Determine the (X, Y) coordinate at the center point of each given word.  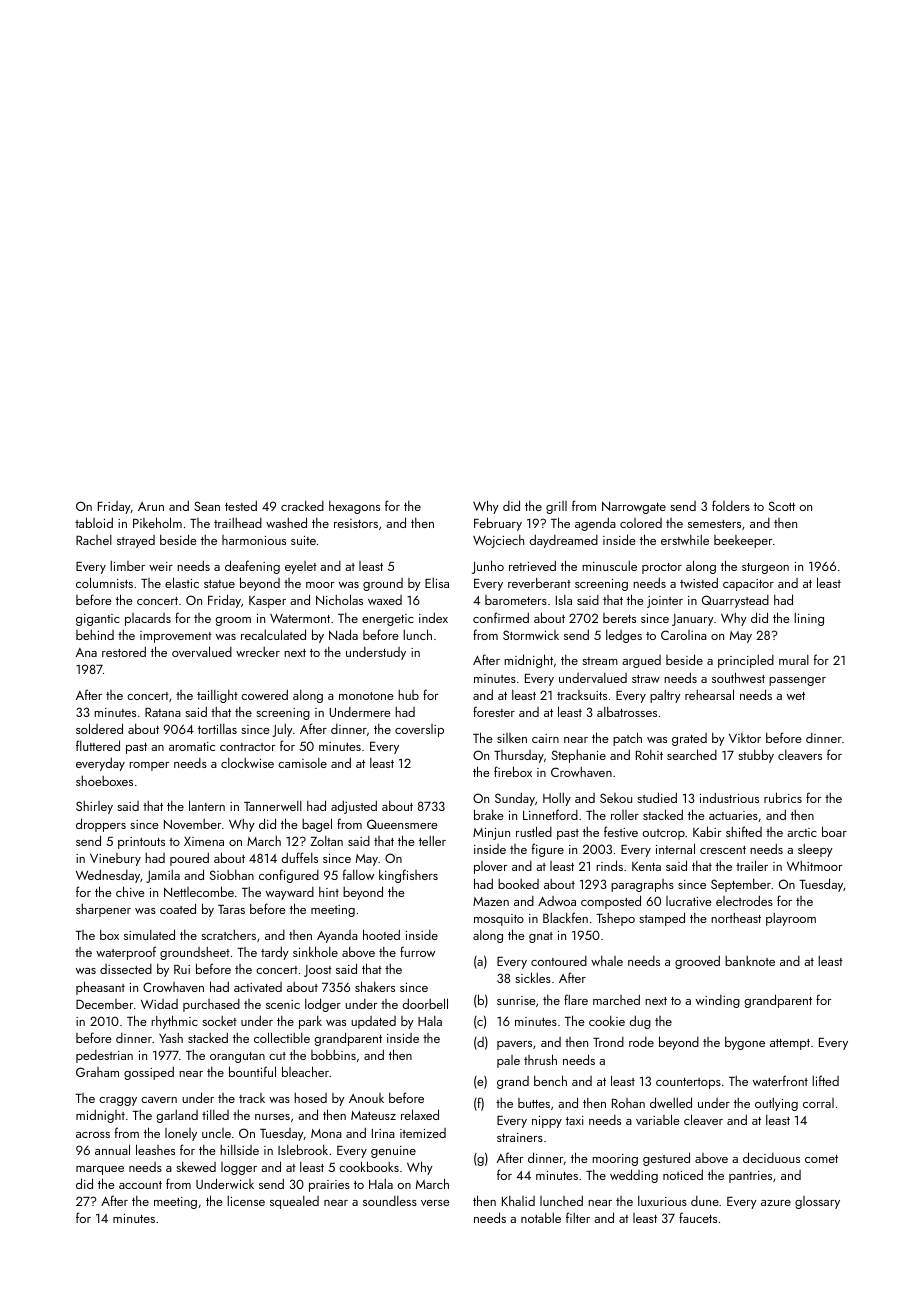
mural (794, 660)
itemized (423, 1133)
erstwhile (685, 540)
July (282, 730)
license (246, 1201)
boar (834, 831)
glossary (817, 1202)
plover (490, 867)
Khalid (518, 1201)
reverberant (539, 583)
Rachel (94, 540)
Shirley (94, 807)
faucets (698, 1217)
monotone (366, 696)
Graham (97, 1072)
